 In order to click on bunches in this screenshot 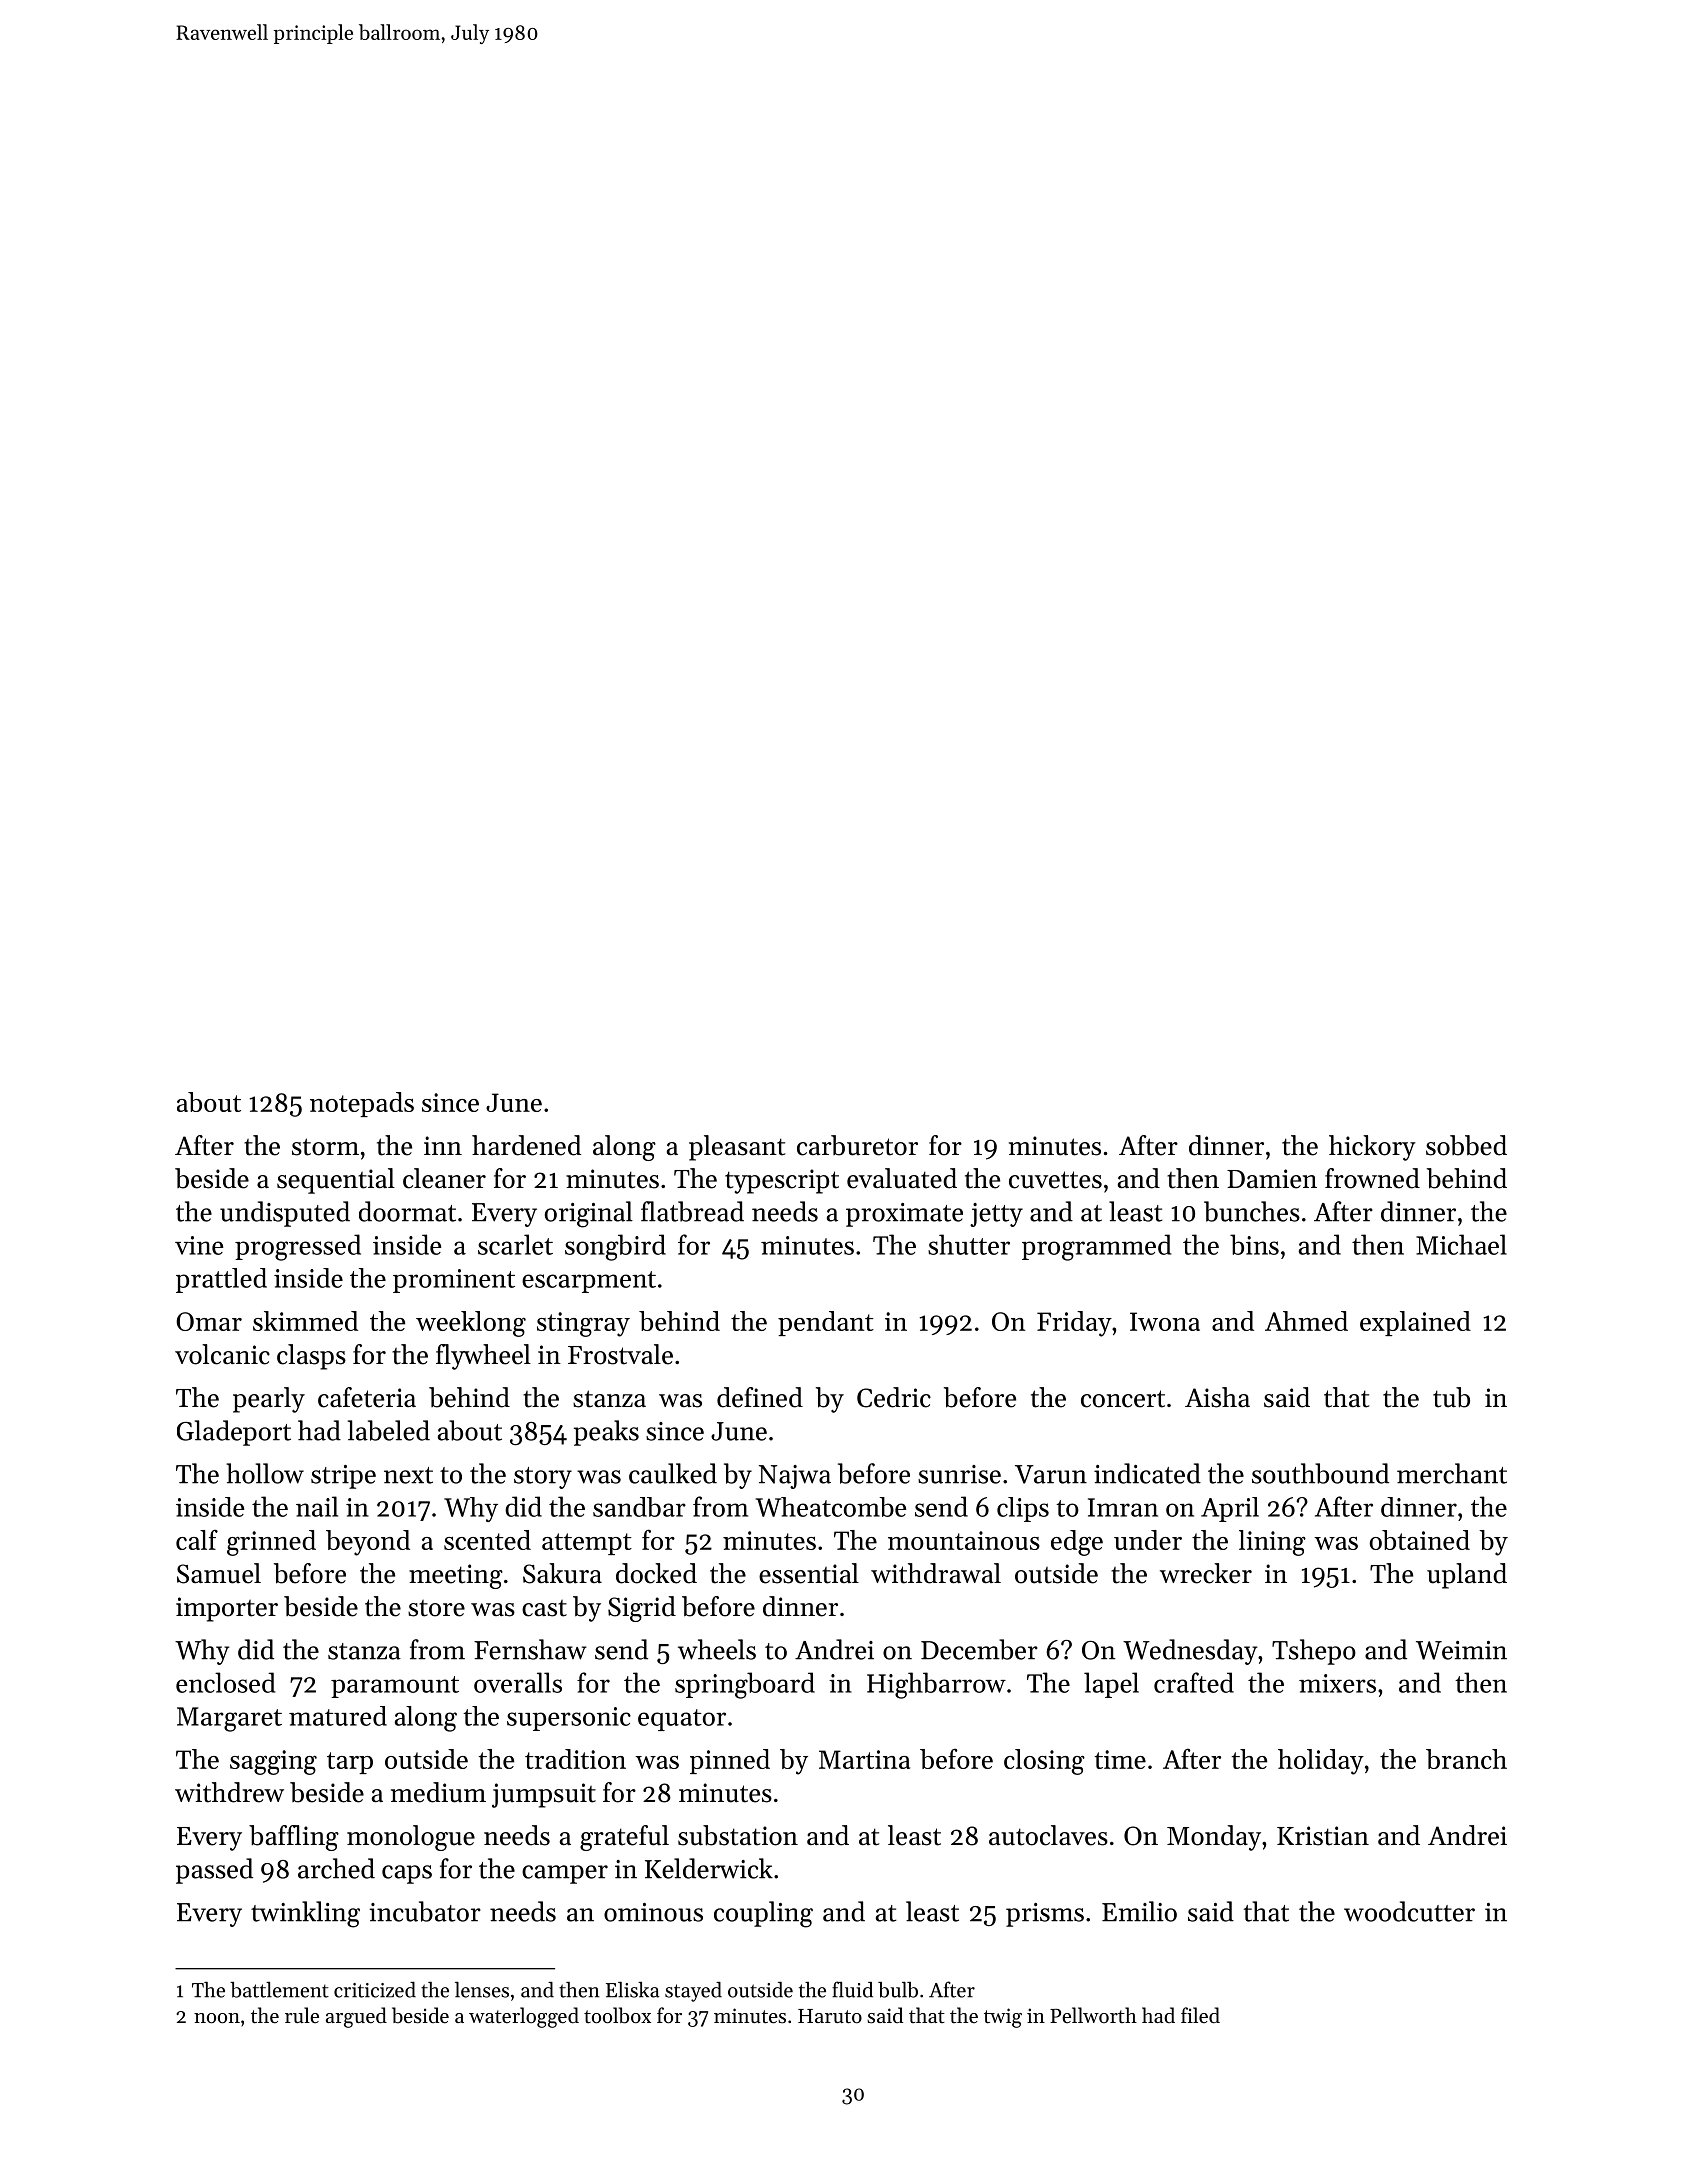, I will do `click(1252, 1211)`.
